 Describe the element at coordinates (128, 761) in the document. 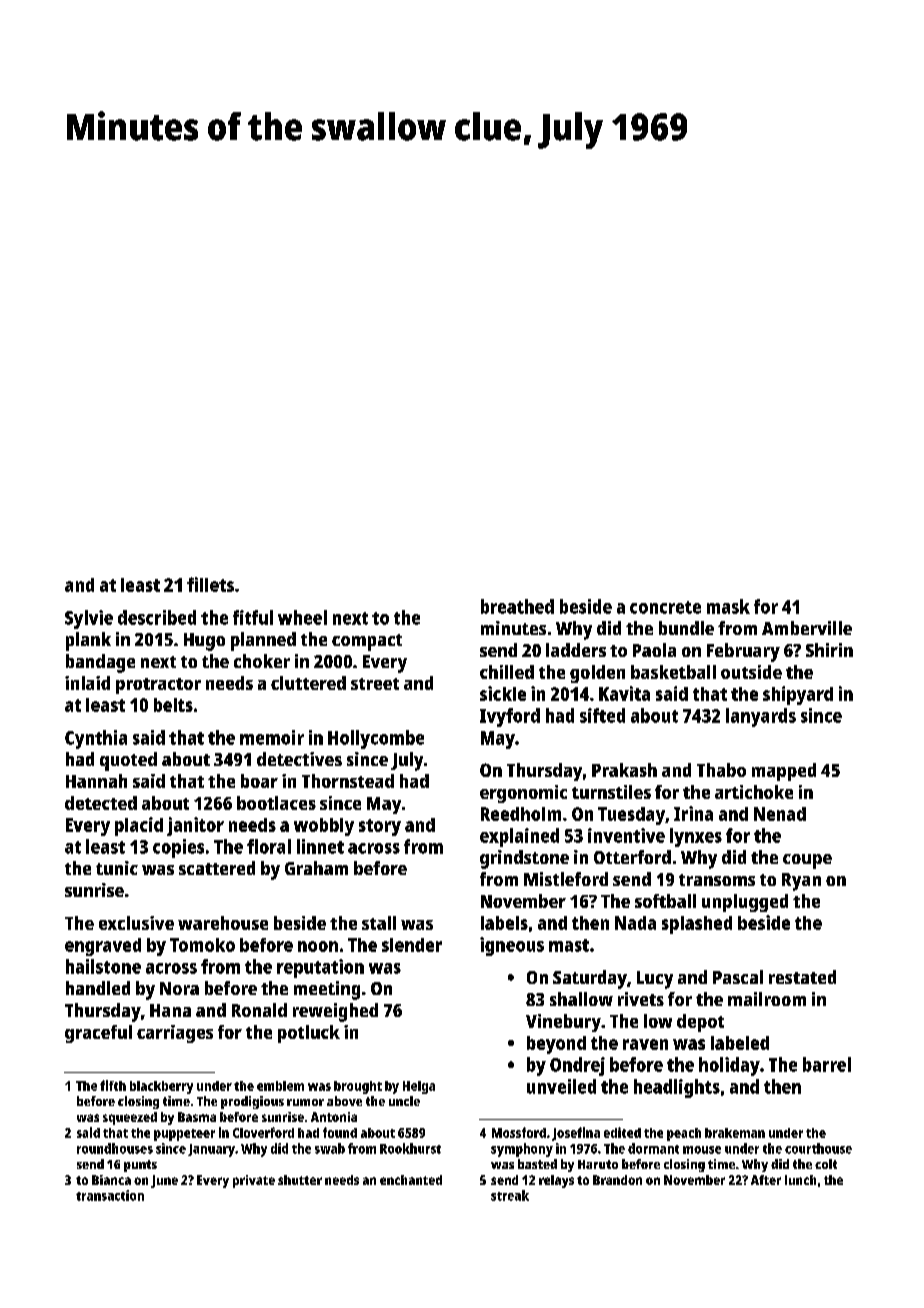

I see `quoted` at that location.
